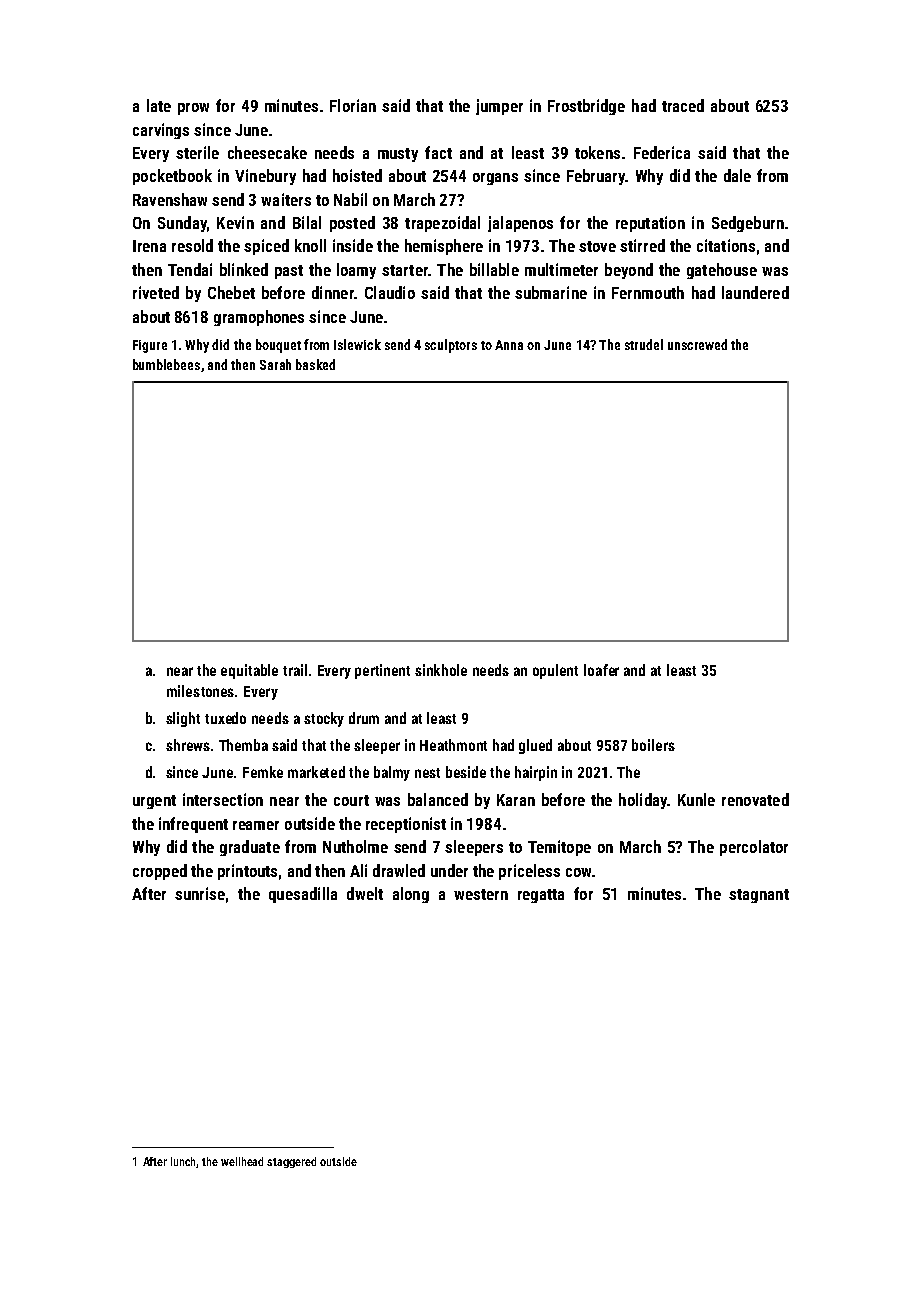 Image resolution: width=921 pixels, height=1308 pixels. I want to click on boilers, so click(653, 745).
